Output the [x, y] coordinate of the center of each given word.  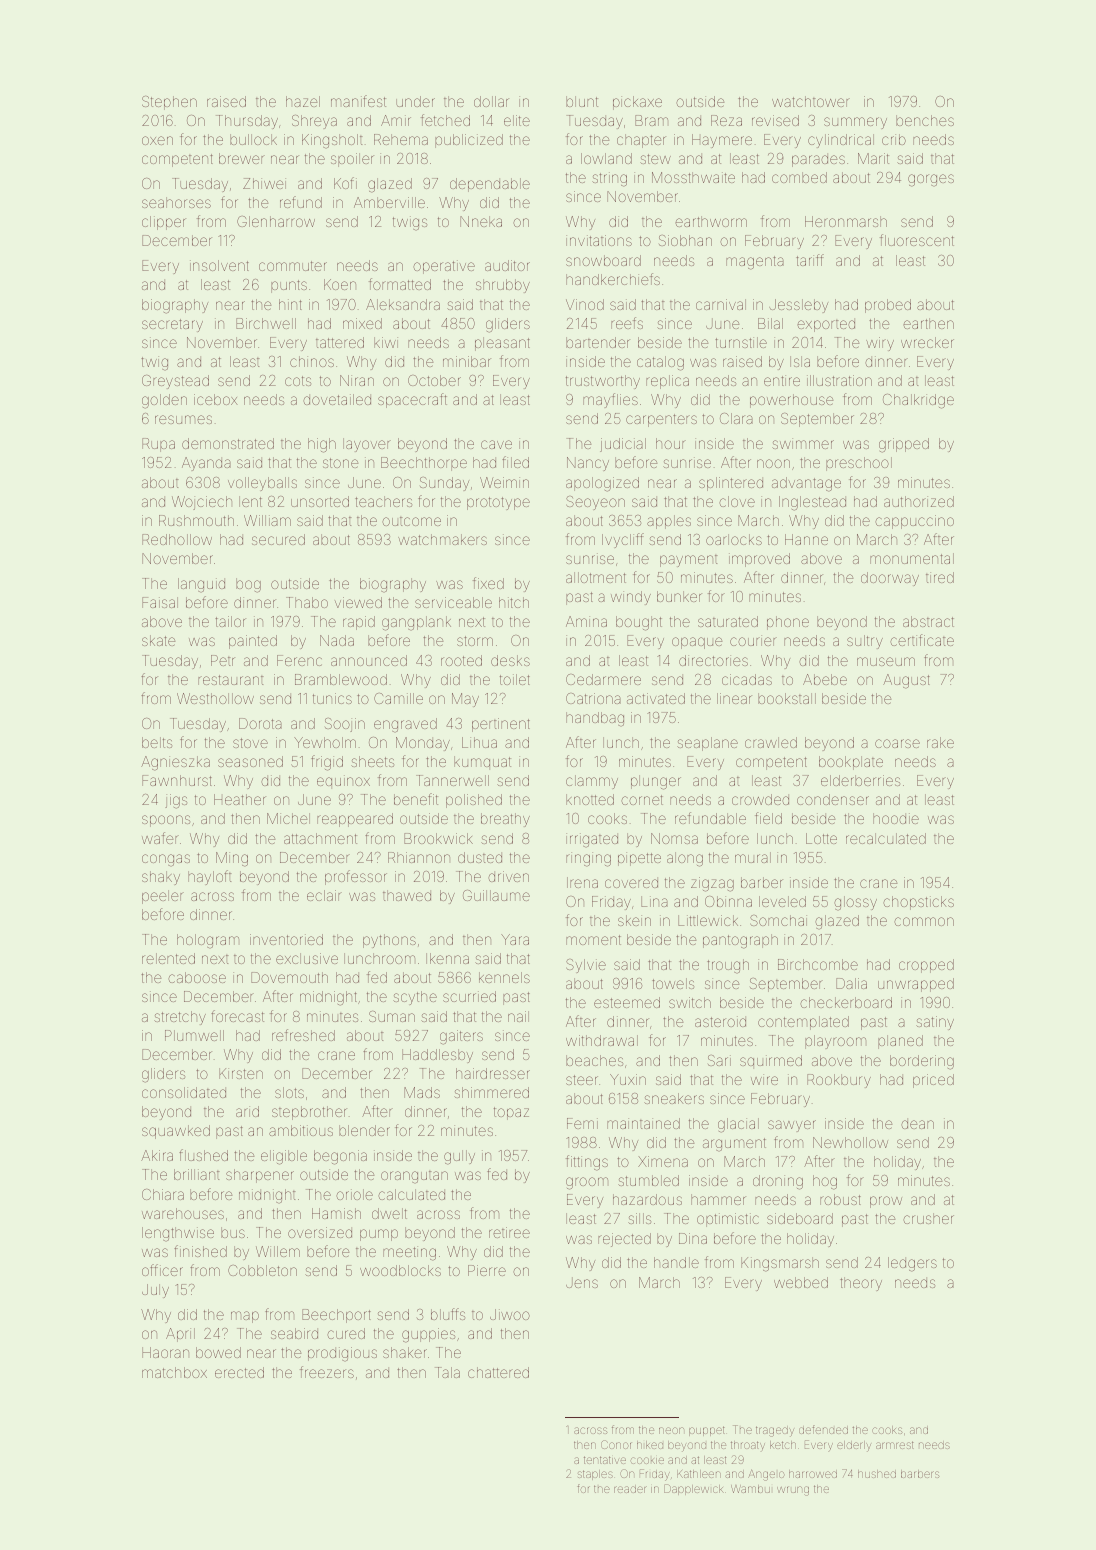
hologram [208, 941]
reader [630, 1489]
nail [518, 1016]
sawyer [792, 1126]
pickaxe [637, 103]
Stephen [169, 103]
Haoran [165, 1352]
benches [925, 120]
